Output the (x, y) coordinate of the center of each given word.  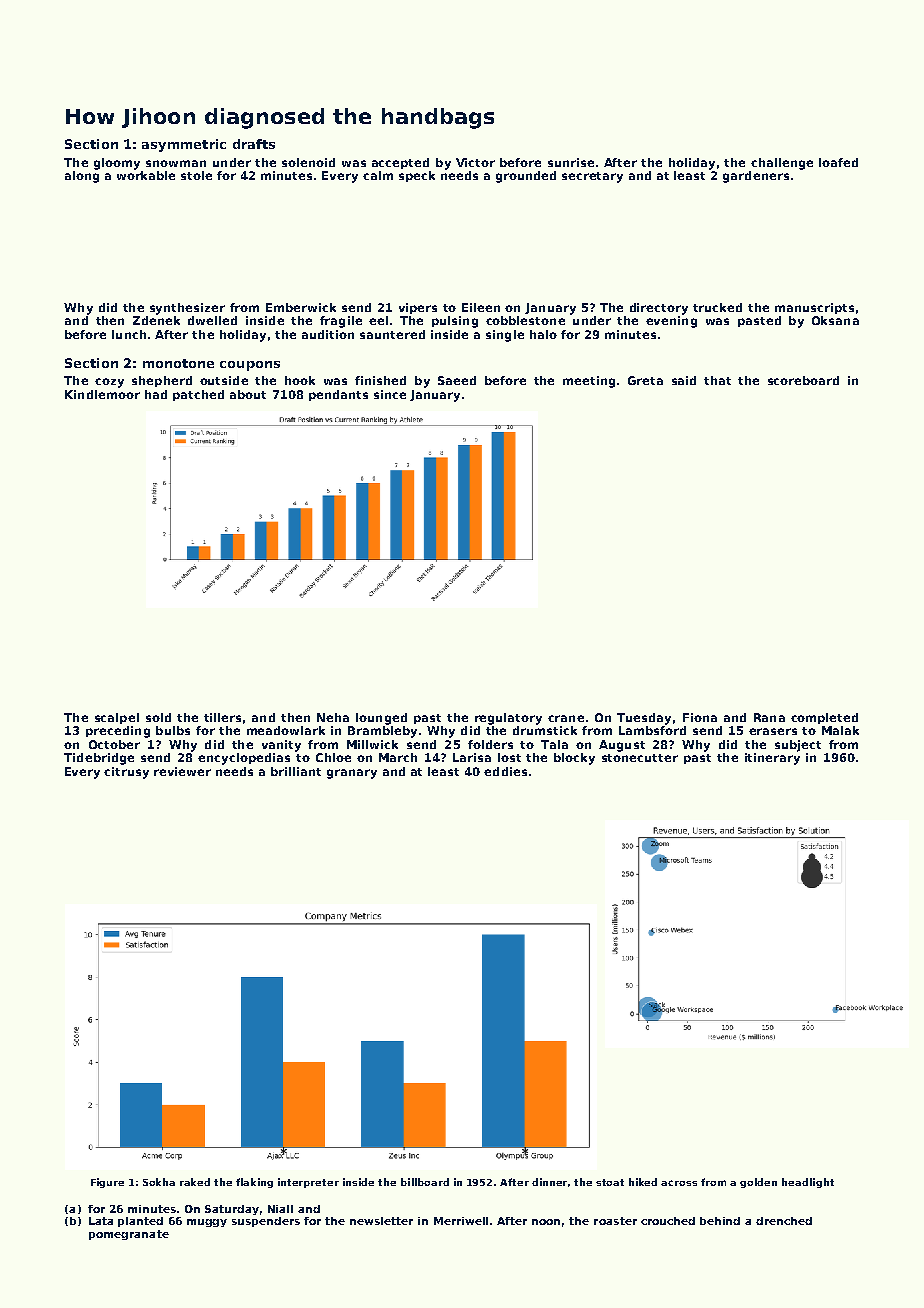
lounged (381, 719)
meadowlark (286, 730)
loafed (838, 162)
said (684, 380)
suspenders (266, 1222)
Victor (475, 162)
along (82, 177)
